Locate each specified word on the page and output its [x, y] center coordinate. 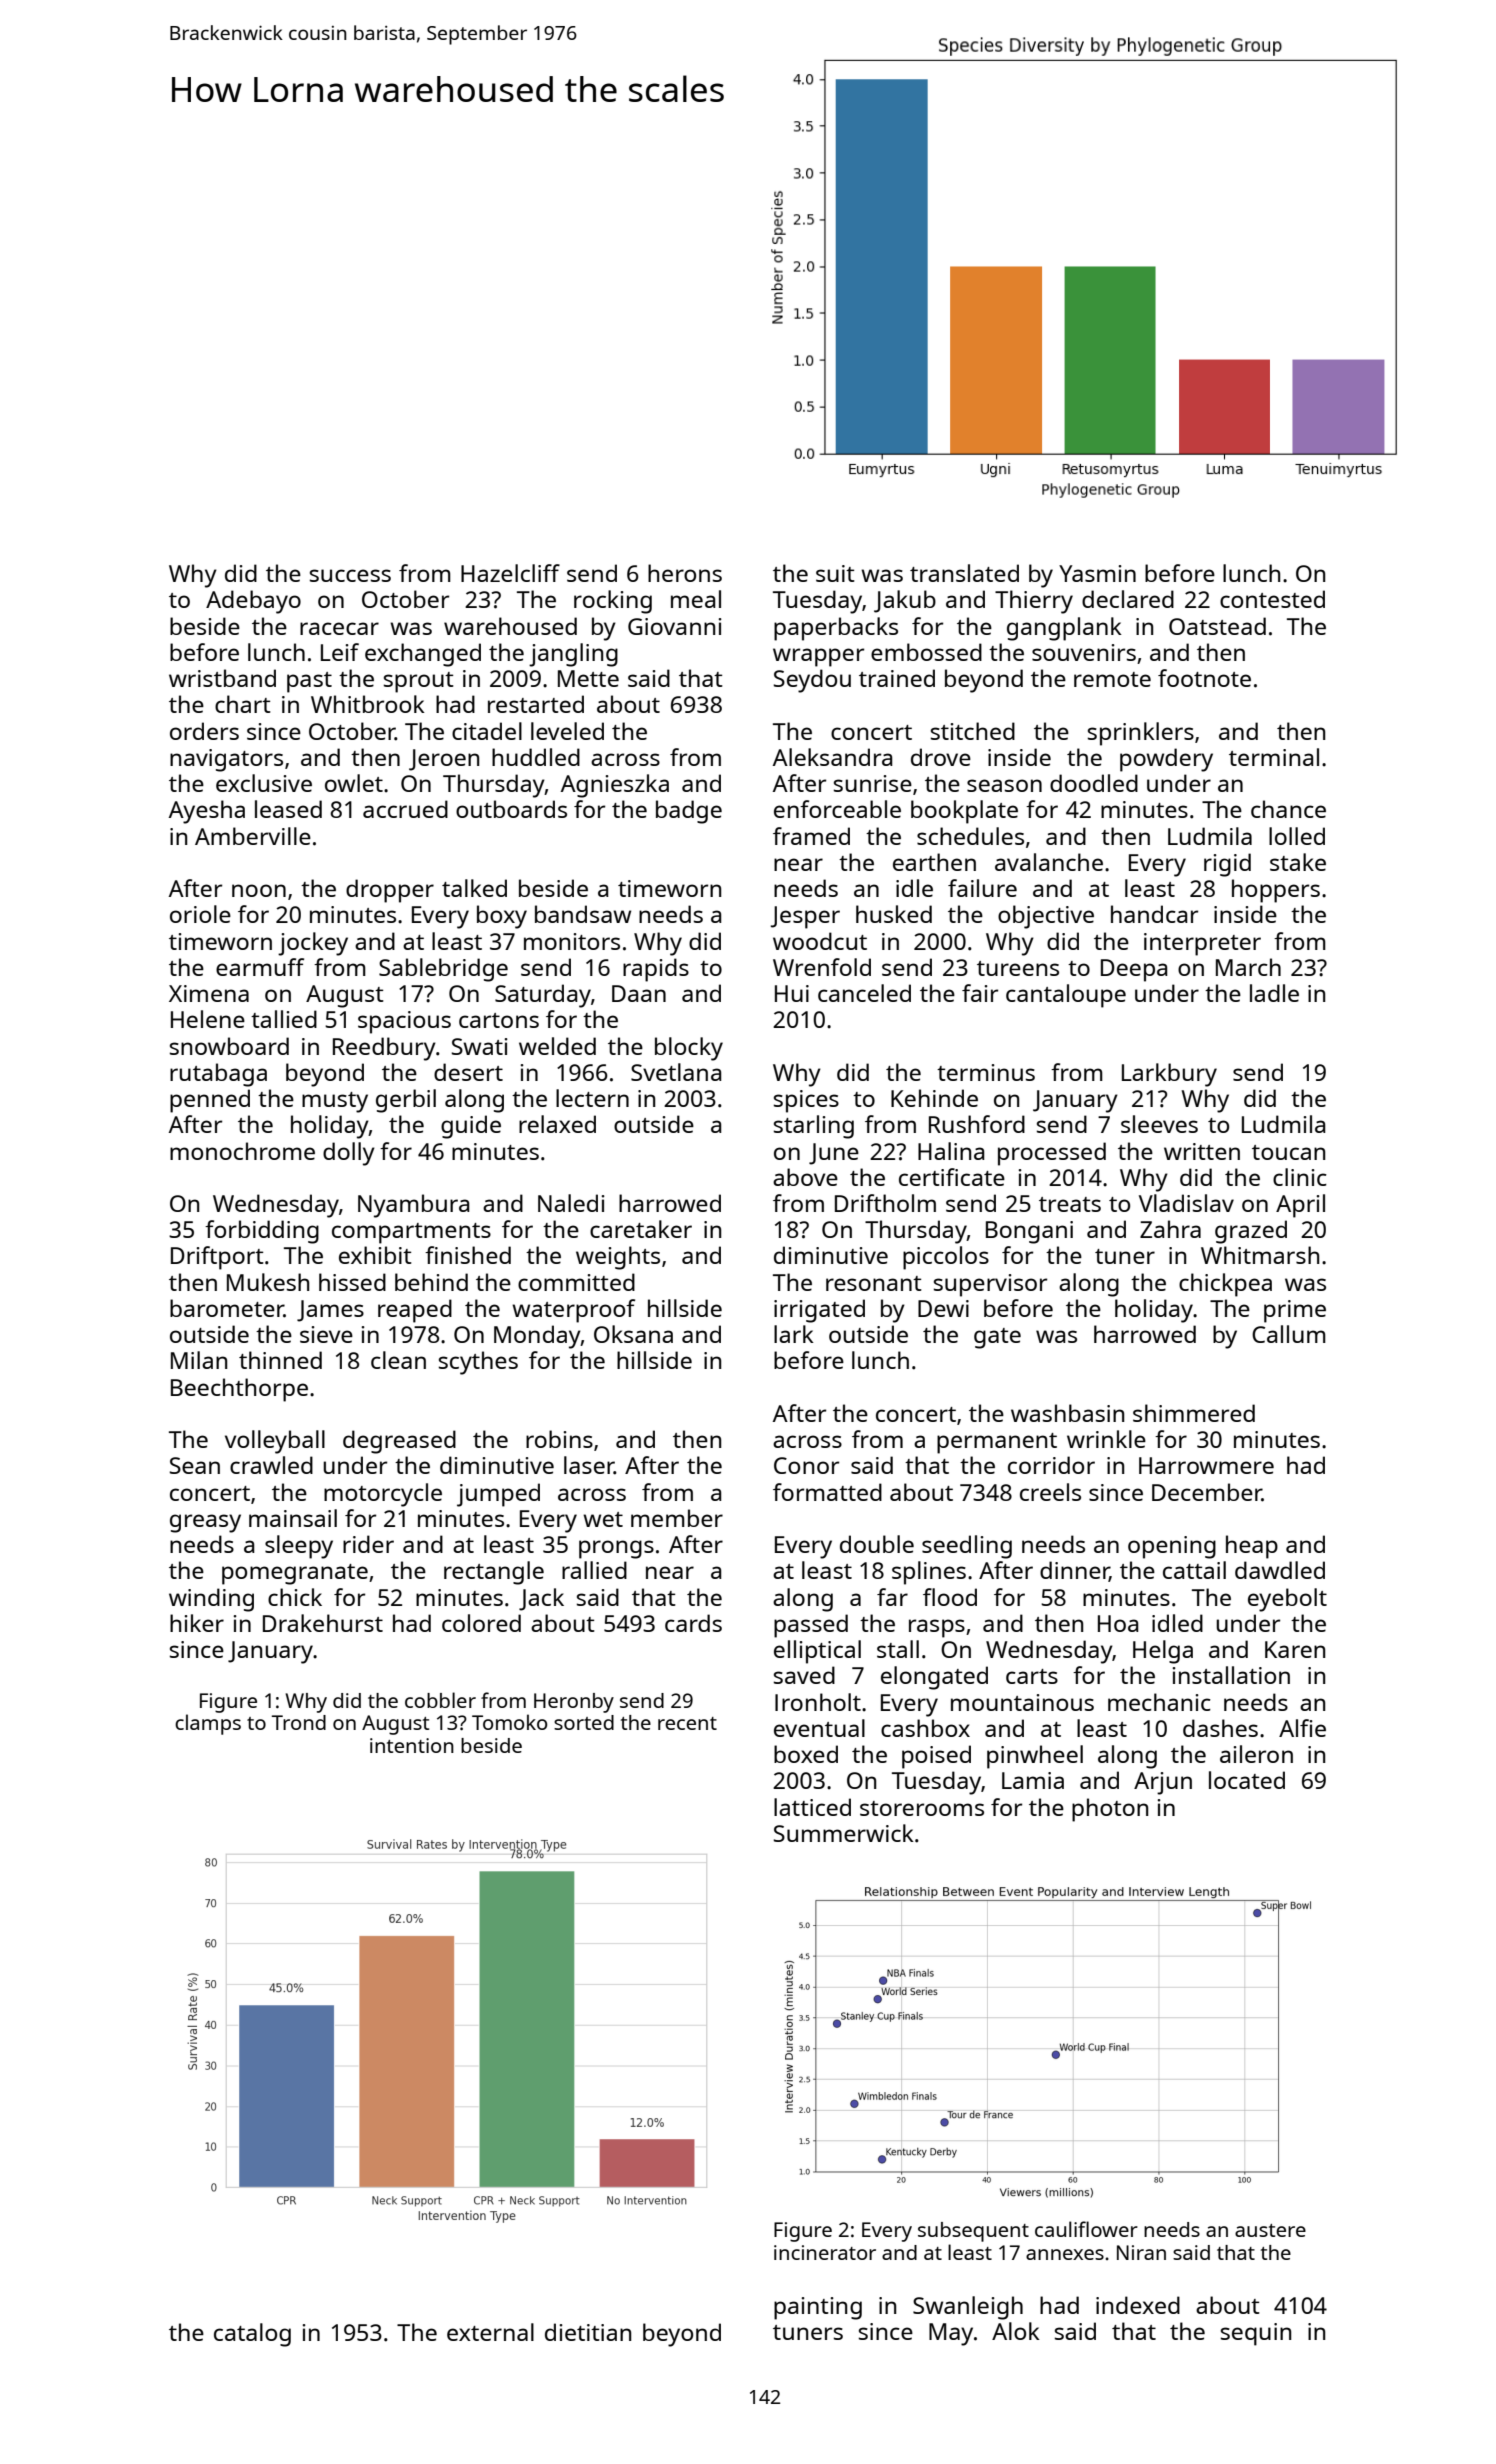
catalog [252, 2335]
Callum [1289, 1334]
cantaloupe [1066, 996]
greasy [205, 1523]
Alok [1016, 2331]
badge [689, 812]
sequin [1256, 2334]
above [805, 1177]
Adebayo [253, 602]
